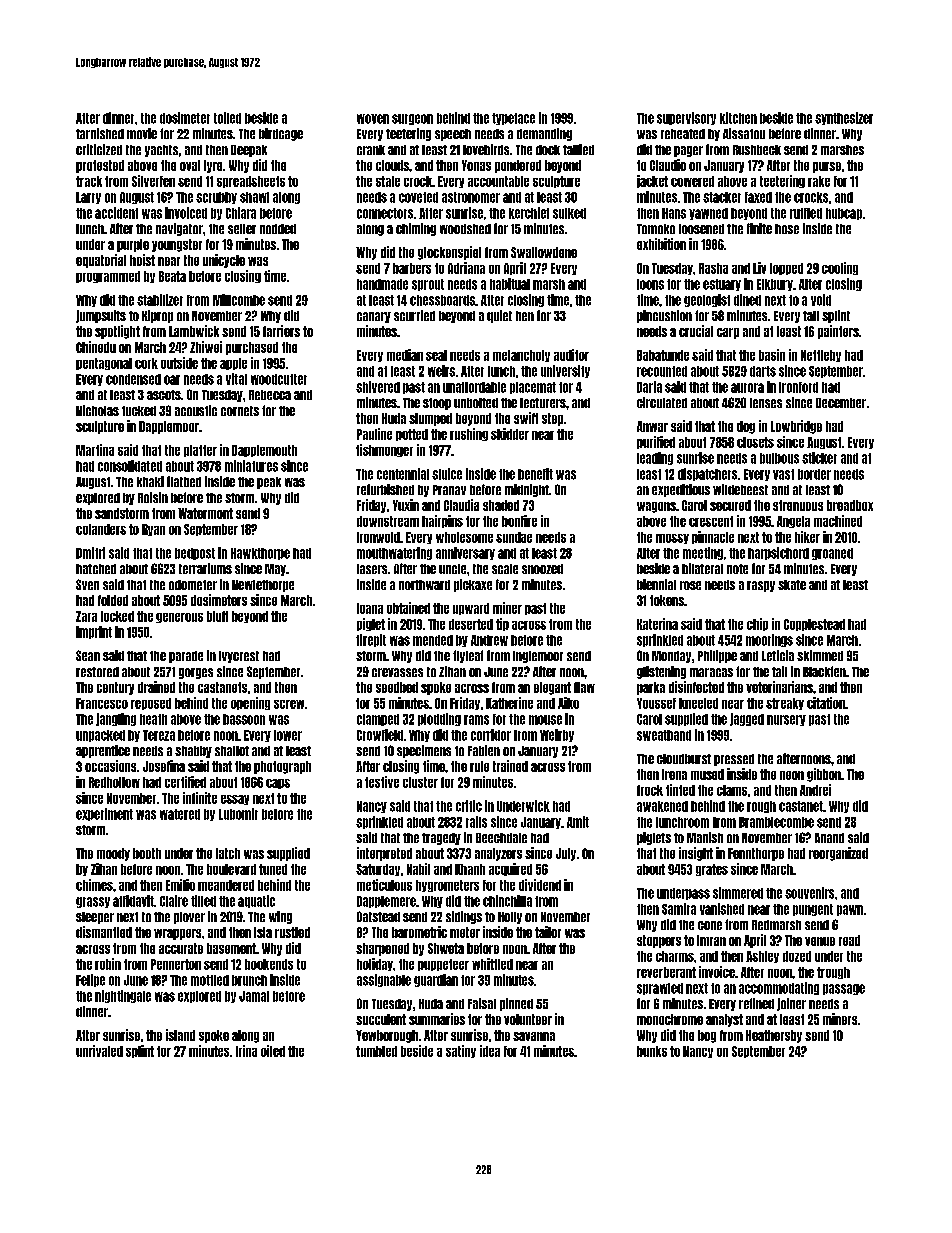 This page has width=952, height=1233. I want to click on canary, so click(374, 317).
